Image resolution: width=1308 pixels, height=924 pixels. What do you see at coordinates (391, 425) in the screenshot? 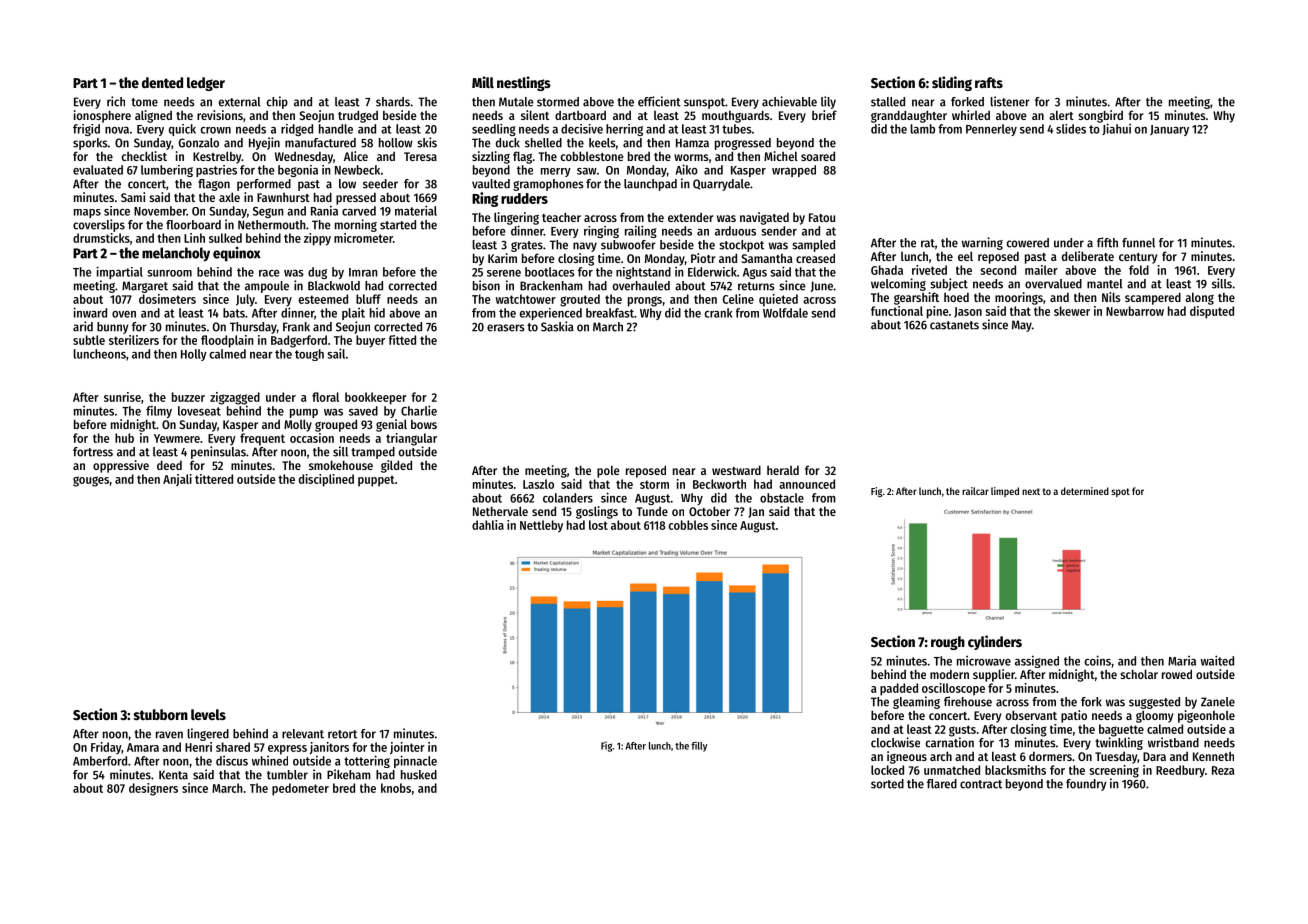
I see `genial` at bounding box center [391, 425].
